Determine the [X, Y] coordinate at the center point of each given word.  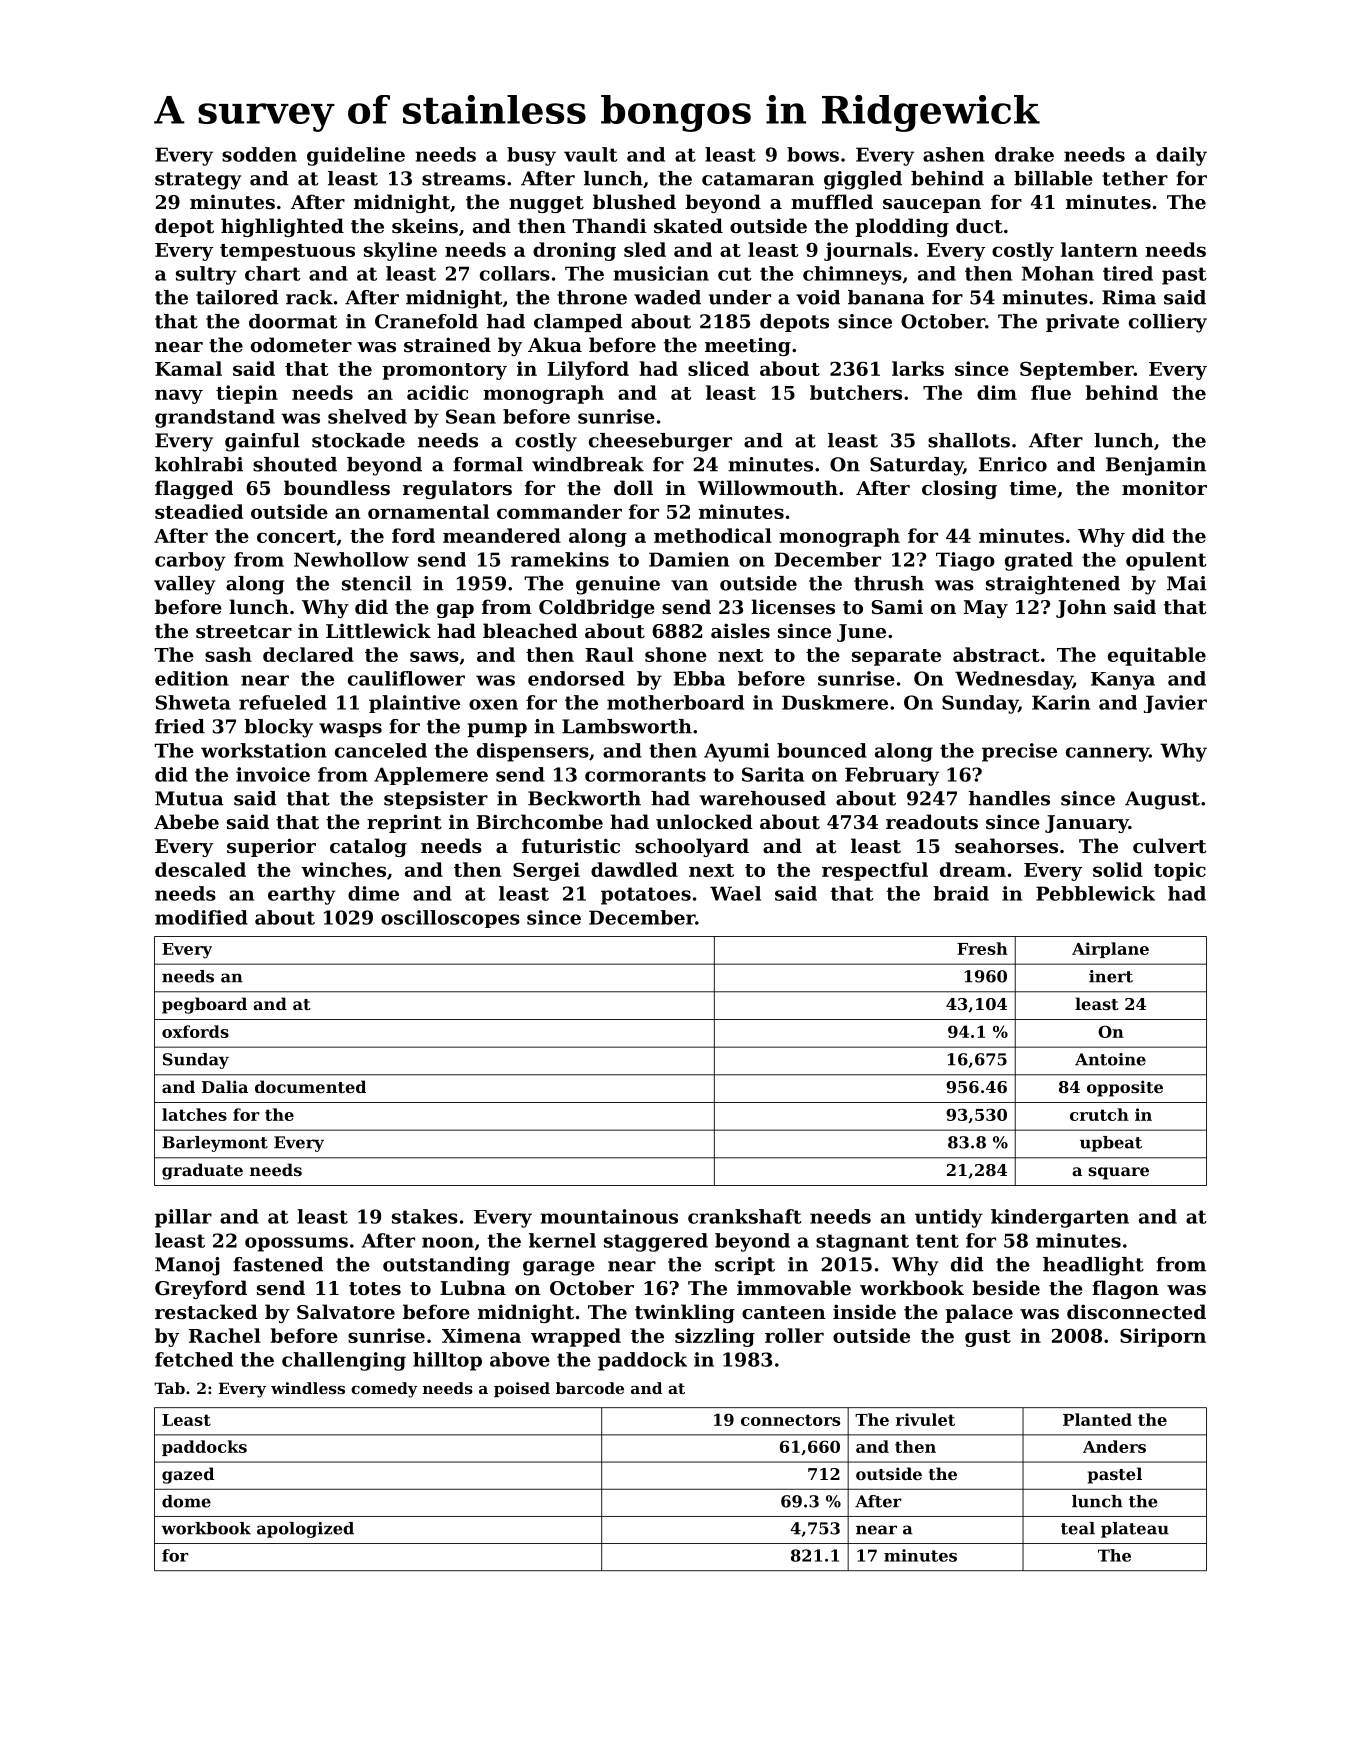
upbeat [1111, 1144]
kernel [562, 1240]
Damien [689, 559]
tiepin [247, 394]
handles [1009, 798]
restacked [206, 1312]
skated [688, 226]
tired [1128, 273]
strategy [198, 181]
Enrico [1013, 464]
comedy [384, 1390]
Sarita [773, 774]
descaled [200, 869]
